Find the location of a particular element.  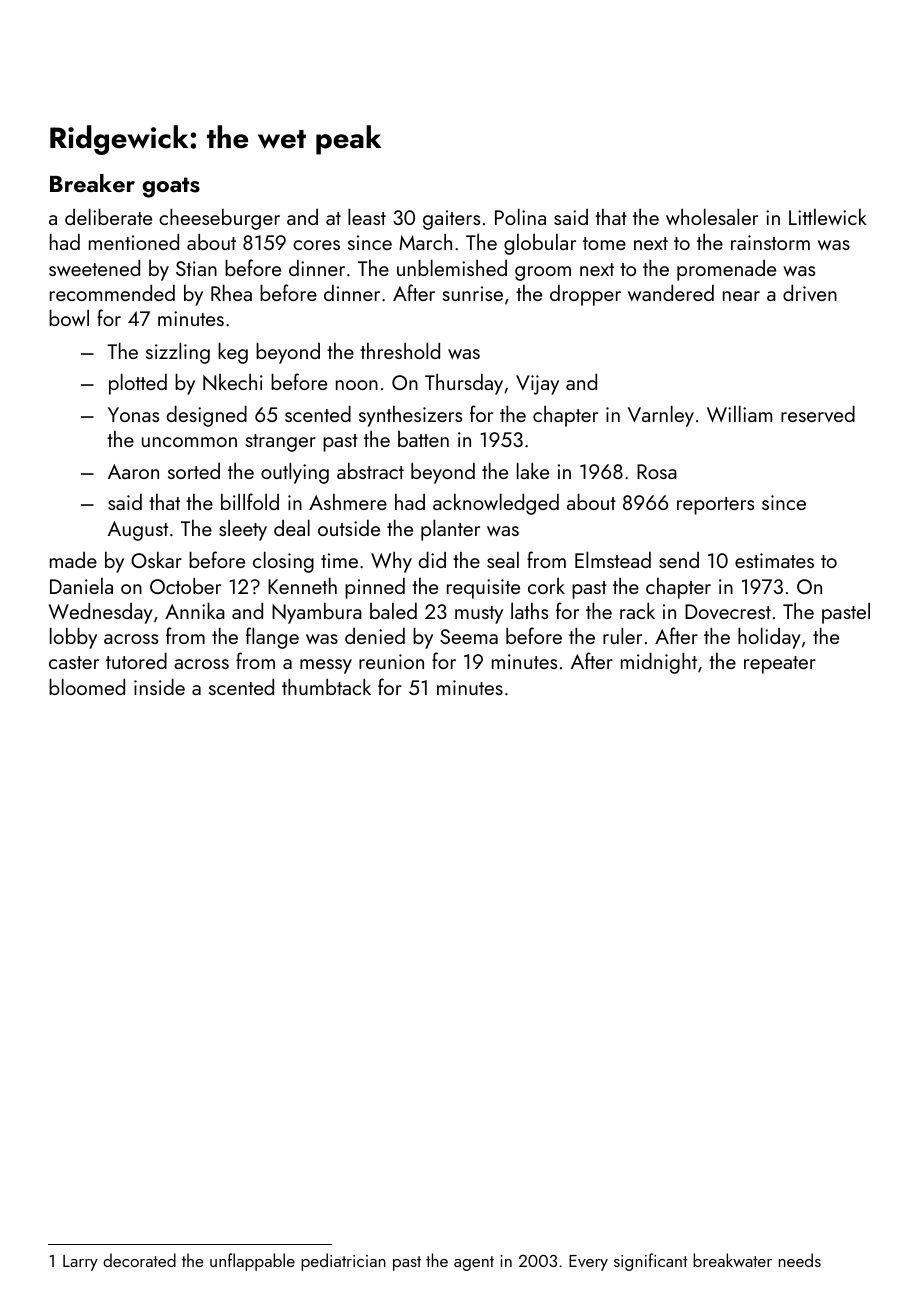

estimates is located at coordinates (774, 560).
